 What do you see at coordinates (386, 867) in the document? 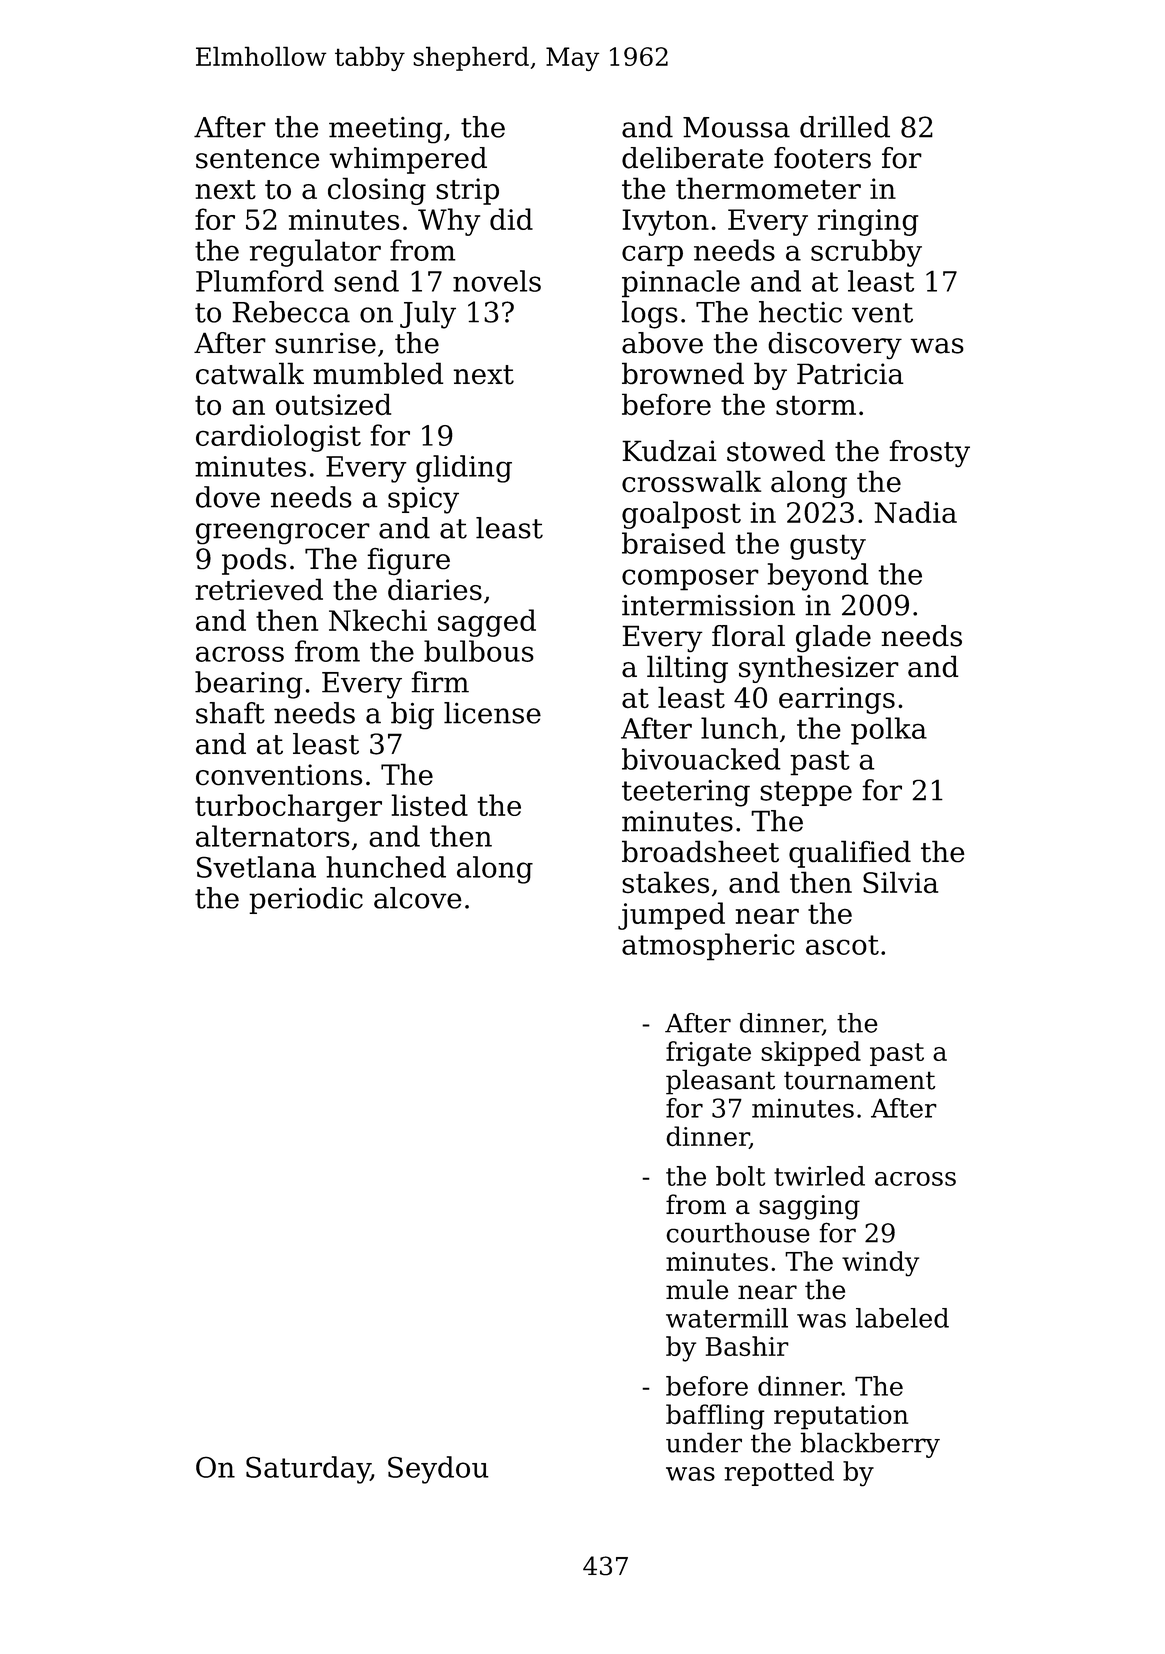
I see `hunched` at bounding box center [386, 867].
